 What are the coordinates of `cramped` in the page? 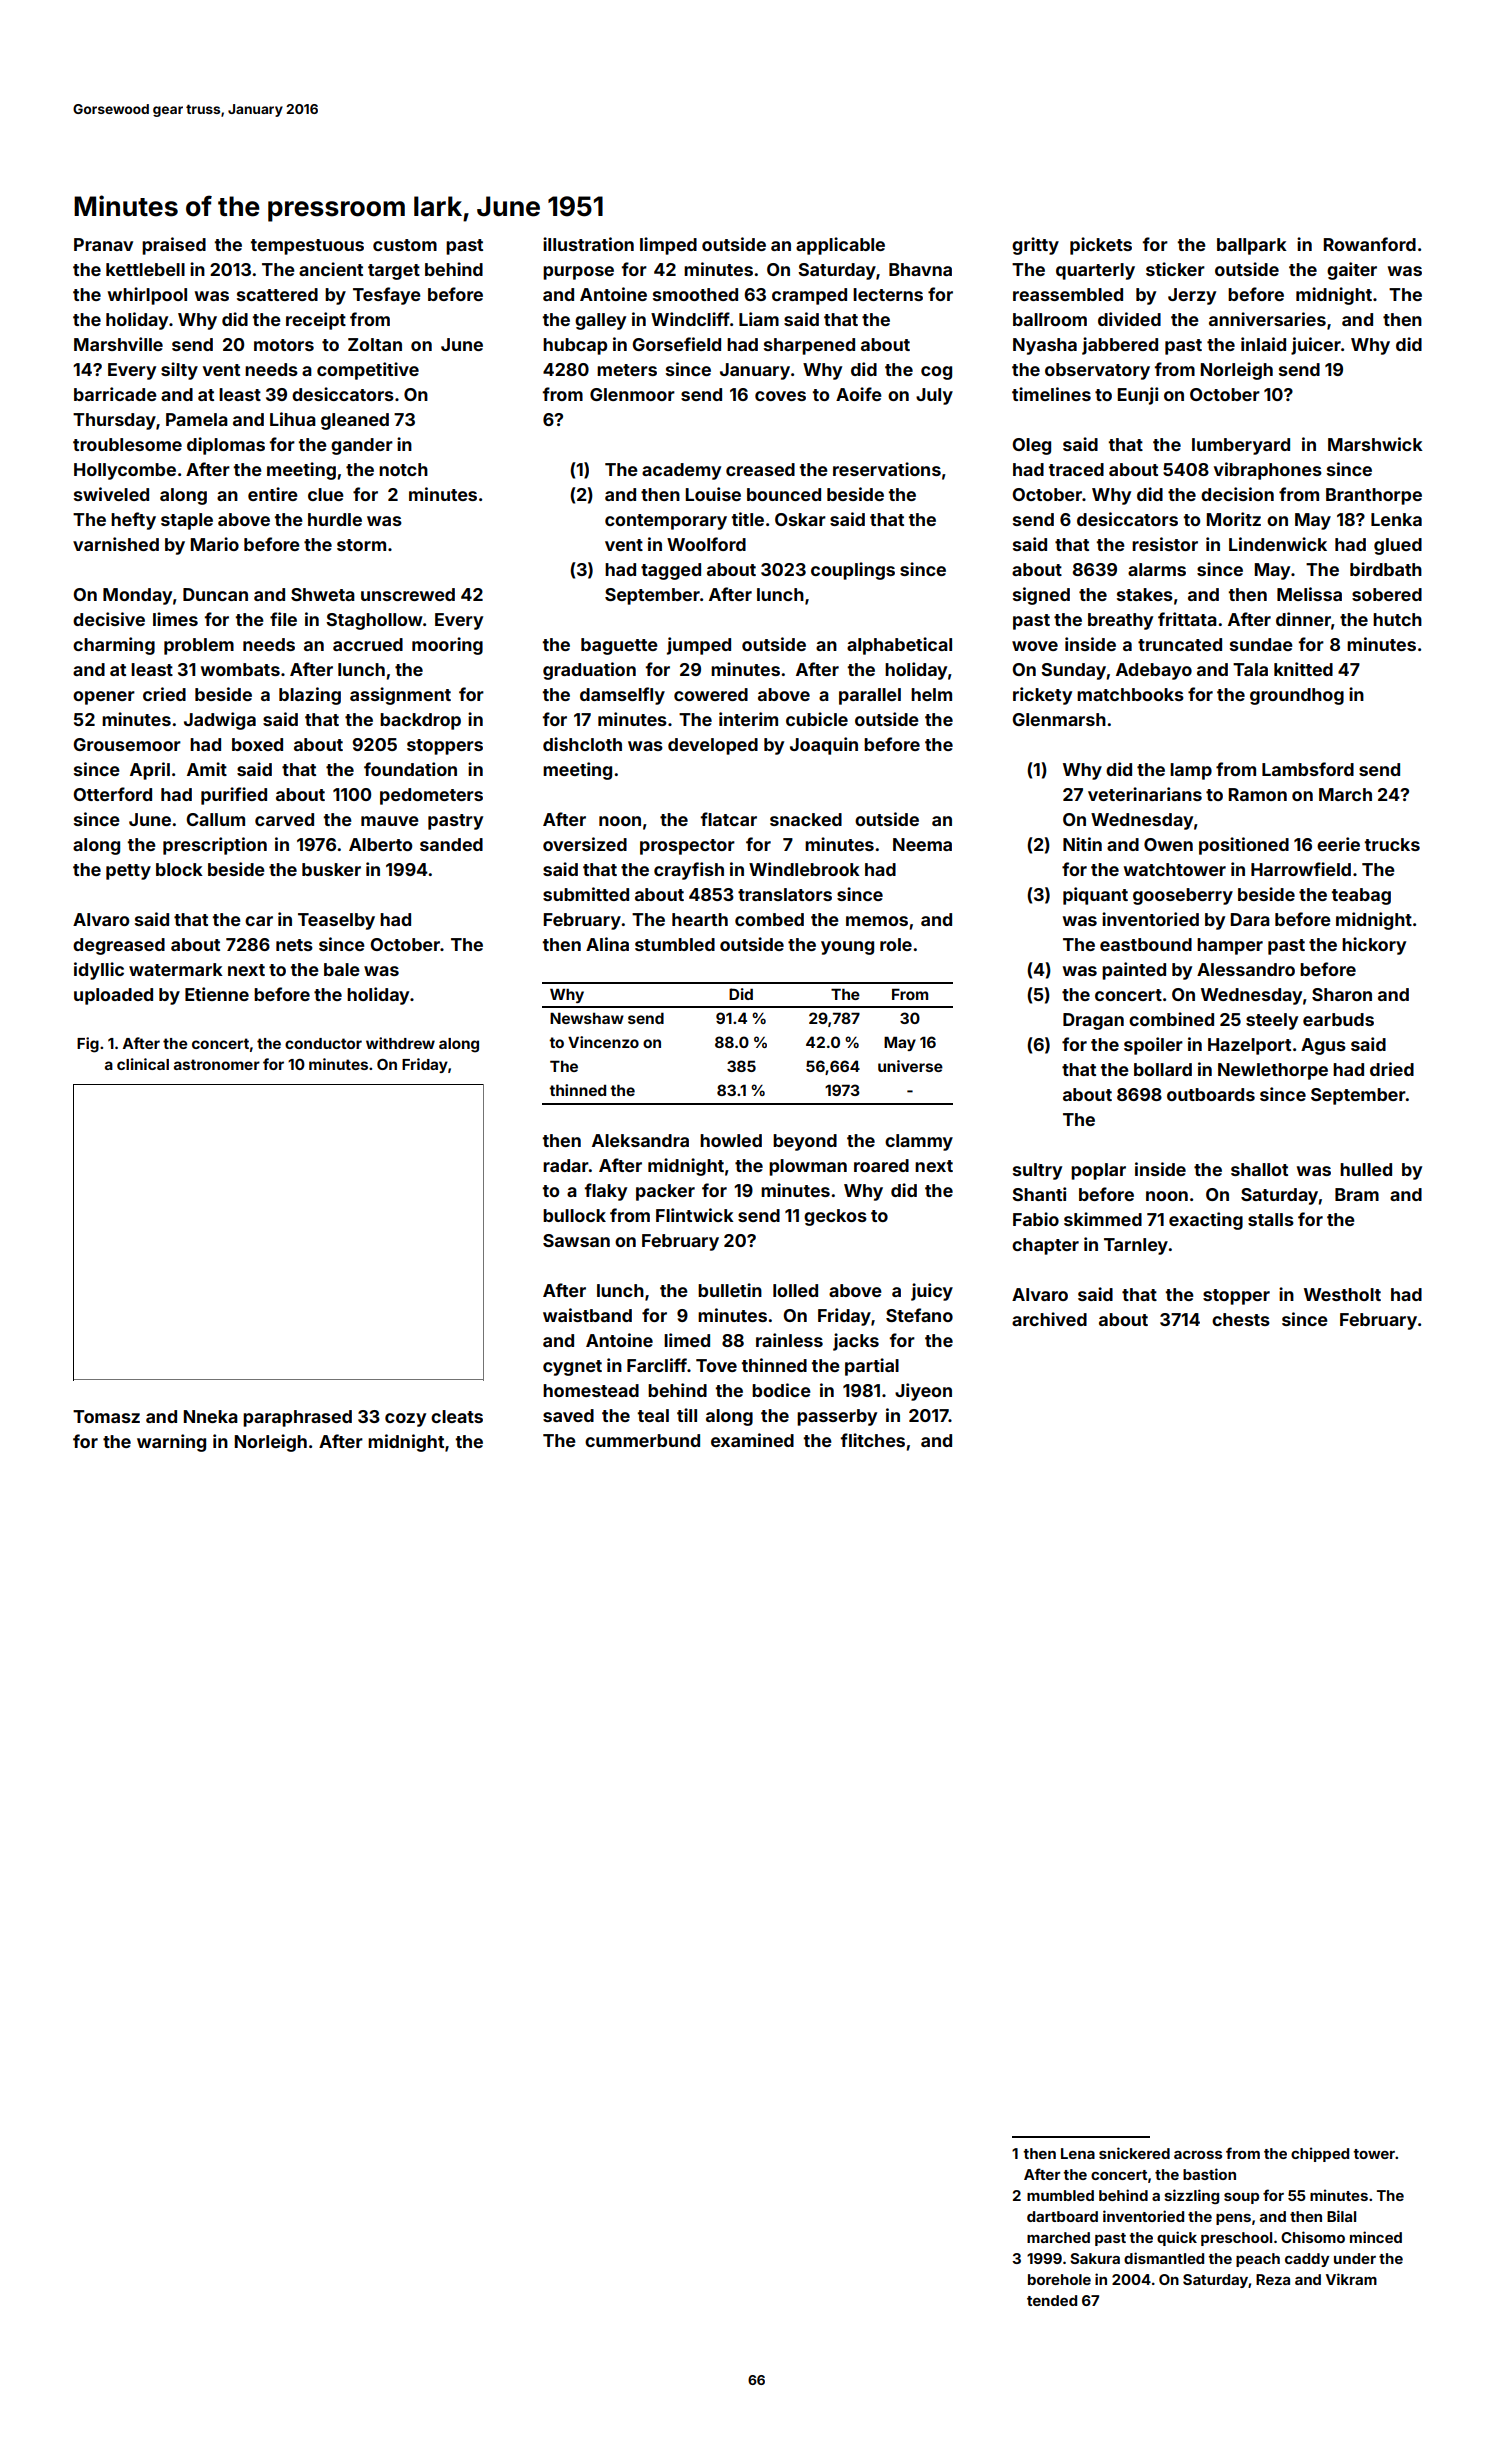 It's located at (809, 296).
